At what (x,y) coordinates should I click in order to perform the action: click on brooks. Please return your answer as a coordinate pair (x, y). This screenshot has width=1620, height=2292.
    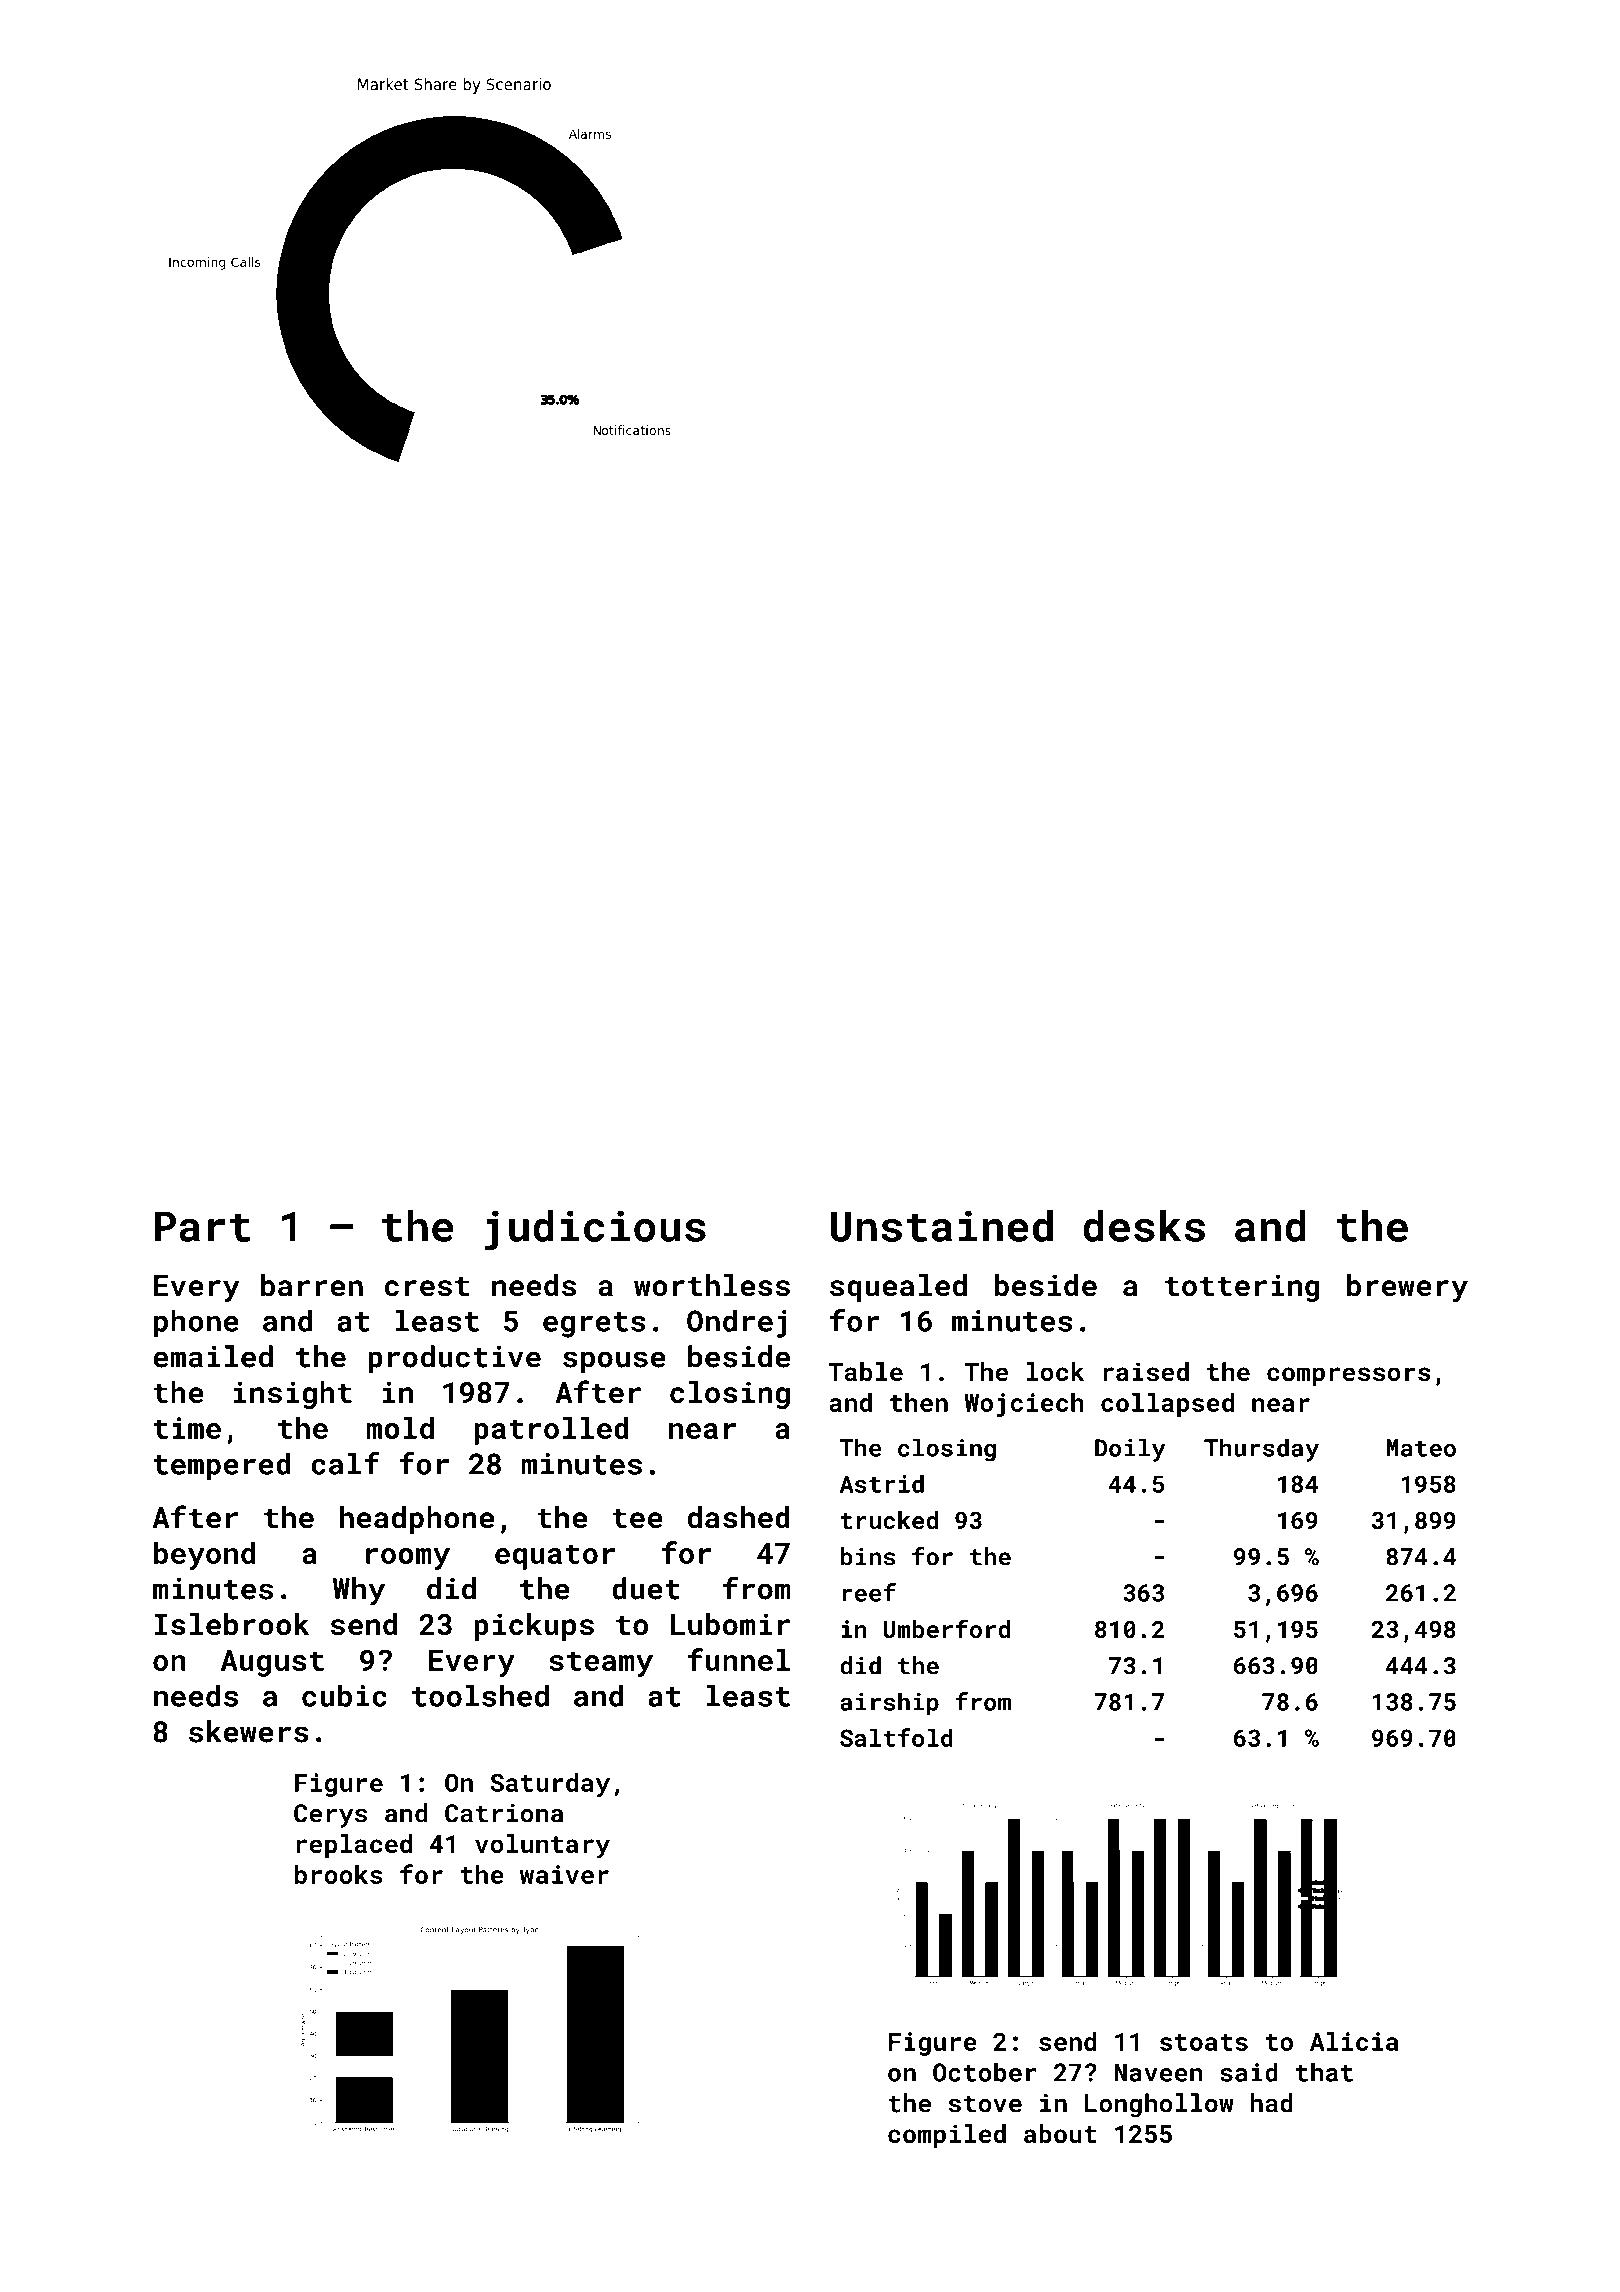
    Looking at the image, I should click on (339, 1874).
